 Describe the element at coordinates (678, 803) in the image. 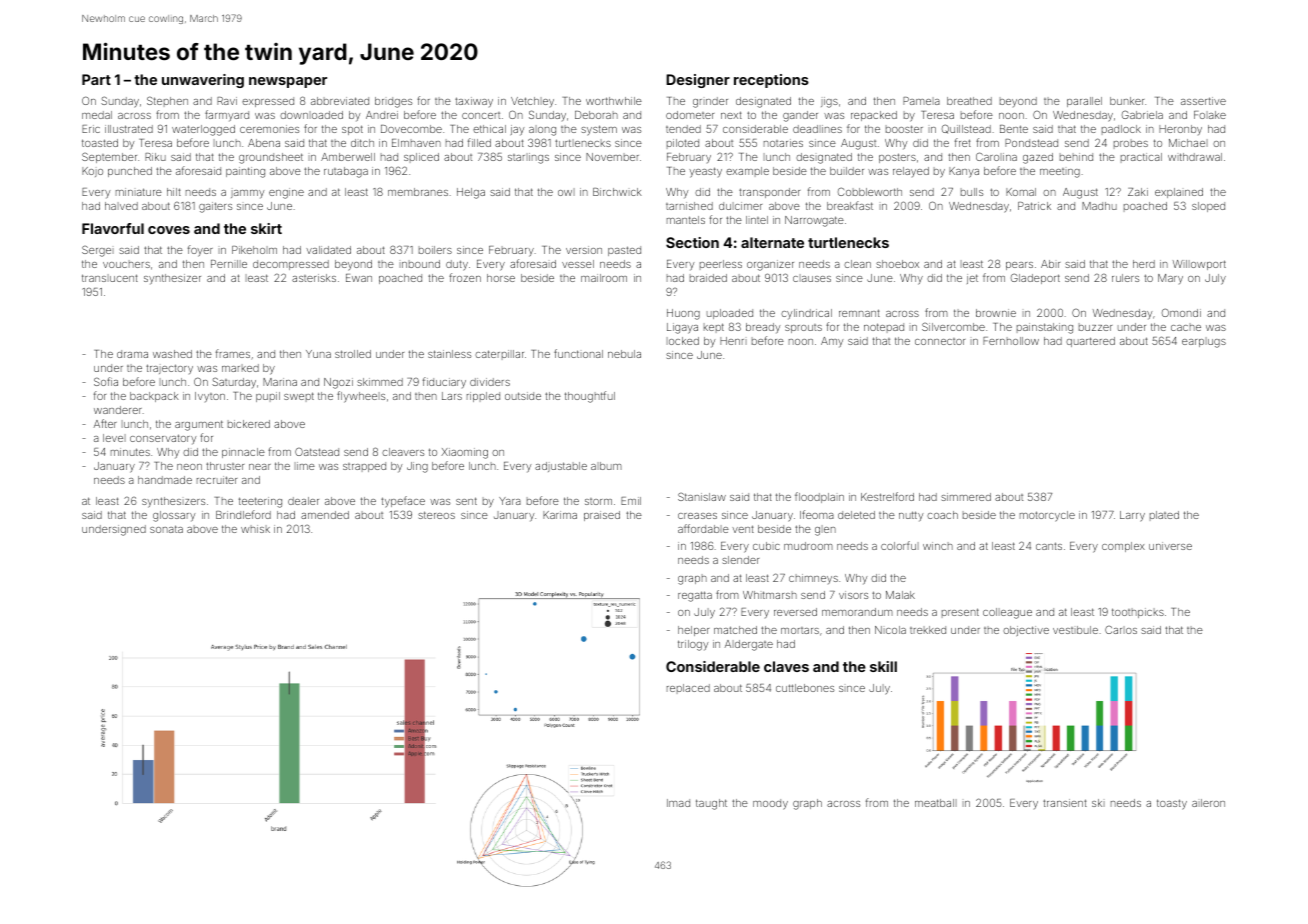

I see `Imad` at that location.
